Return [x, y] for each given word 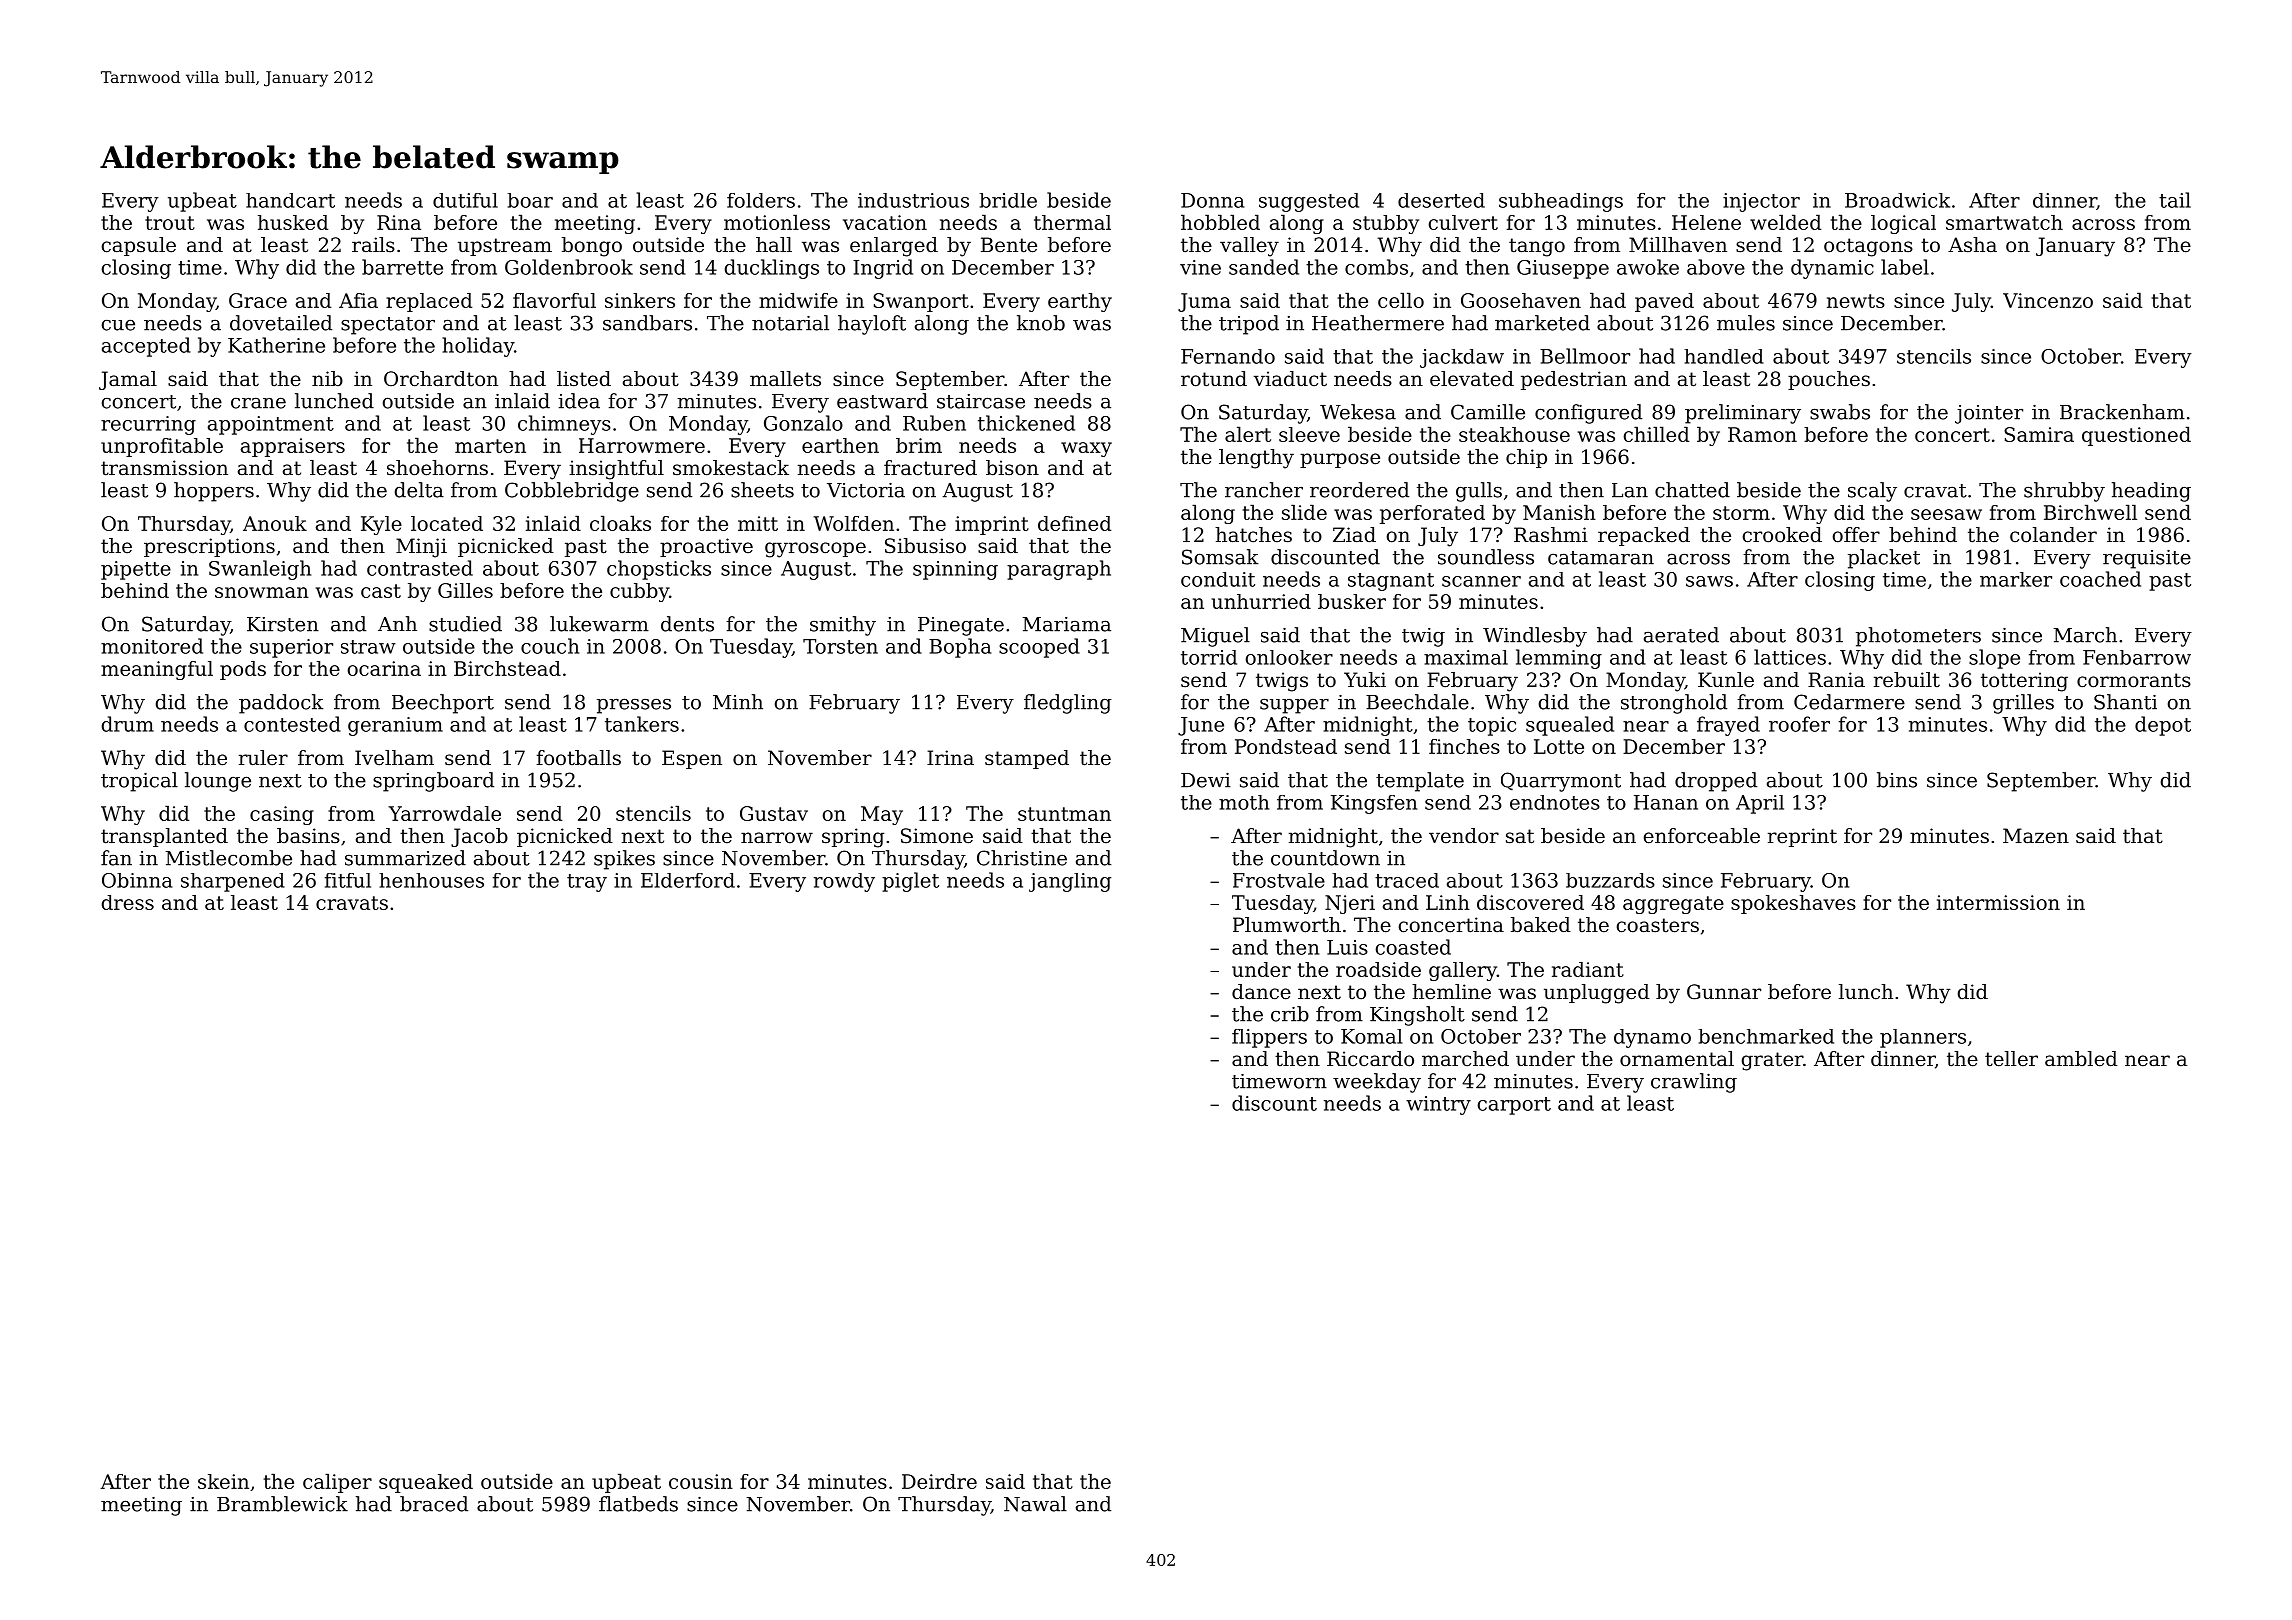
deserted [1441, 200]
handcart [290, 200]
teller [2011, 1059]
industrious [913, 200]
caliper [337, 1483]
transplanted [164, 837]
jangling [1070, 882]
